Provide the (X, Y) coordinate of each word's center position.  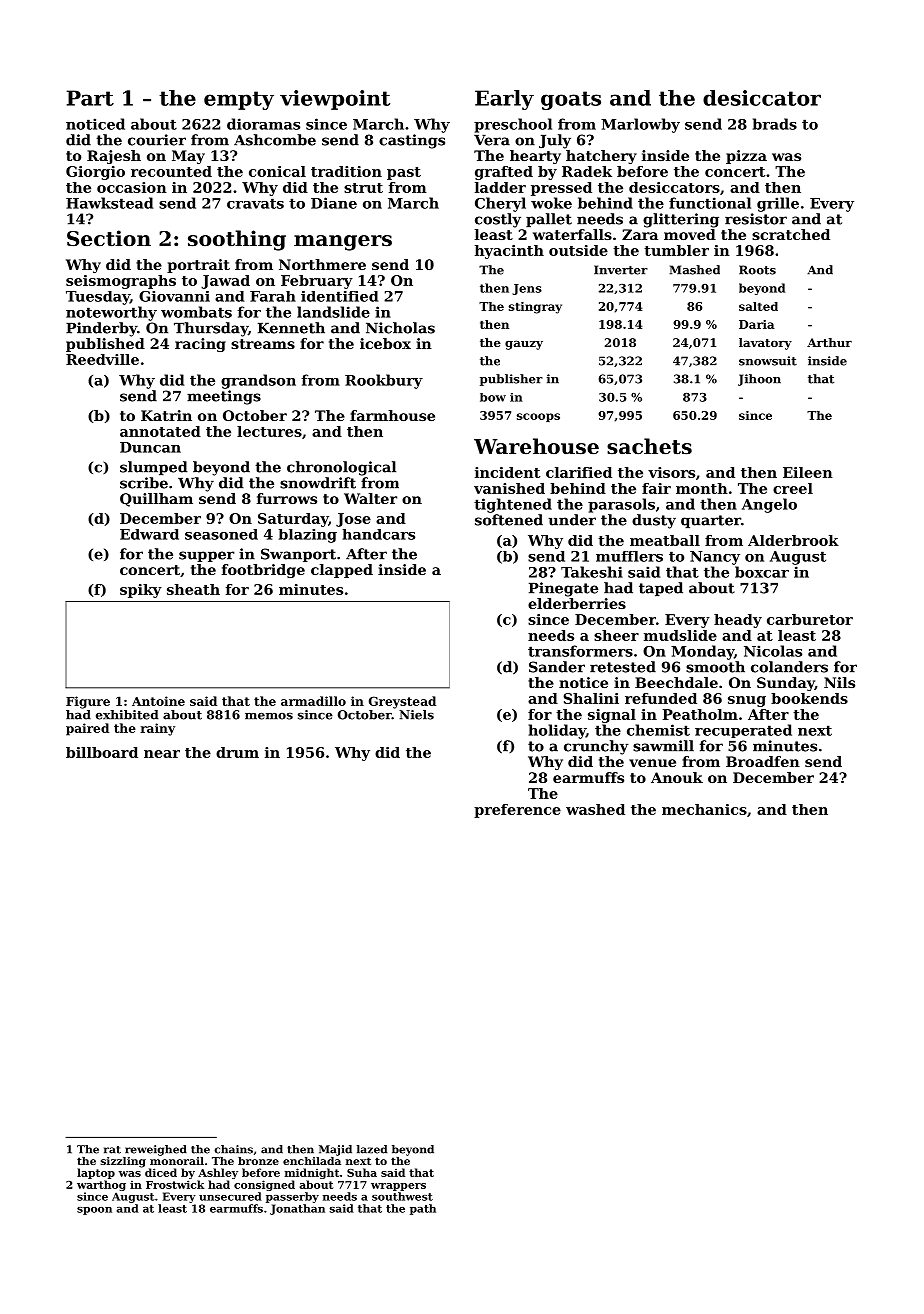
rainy (158, 729)
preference (517, 811)
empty (239, 100)
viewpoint (335, 100)
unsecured (230, 1196)
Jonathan (297, 1209)
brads (775, 124)
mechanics (704, 809)
